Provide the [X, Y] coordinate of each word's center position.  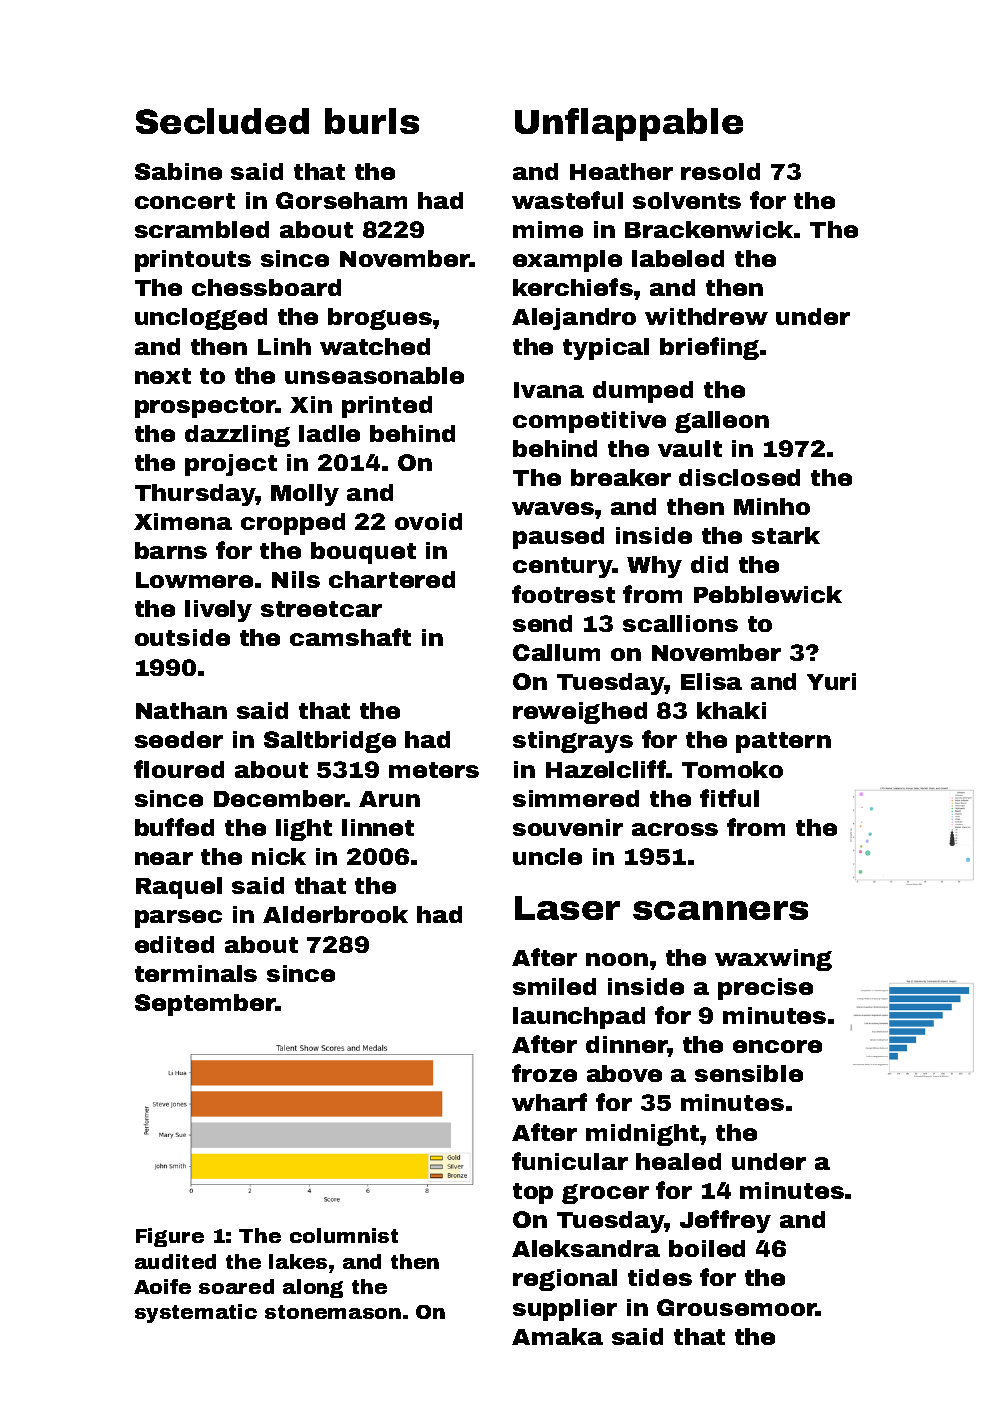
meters [434, 770]
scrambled [202, 229]
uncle [547, 856]
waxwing [773, 960]
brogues [380, 319]
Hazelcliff [606, 769]
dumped [643, 392]
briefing [709, 348]
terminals [196, 973]
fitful [729, 798]
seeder [179, 739]
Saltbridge [330, 742]
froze [544, 1073]
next [163, 376]
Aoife [162, 1286]
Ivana [549, 390]
